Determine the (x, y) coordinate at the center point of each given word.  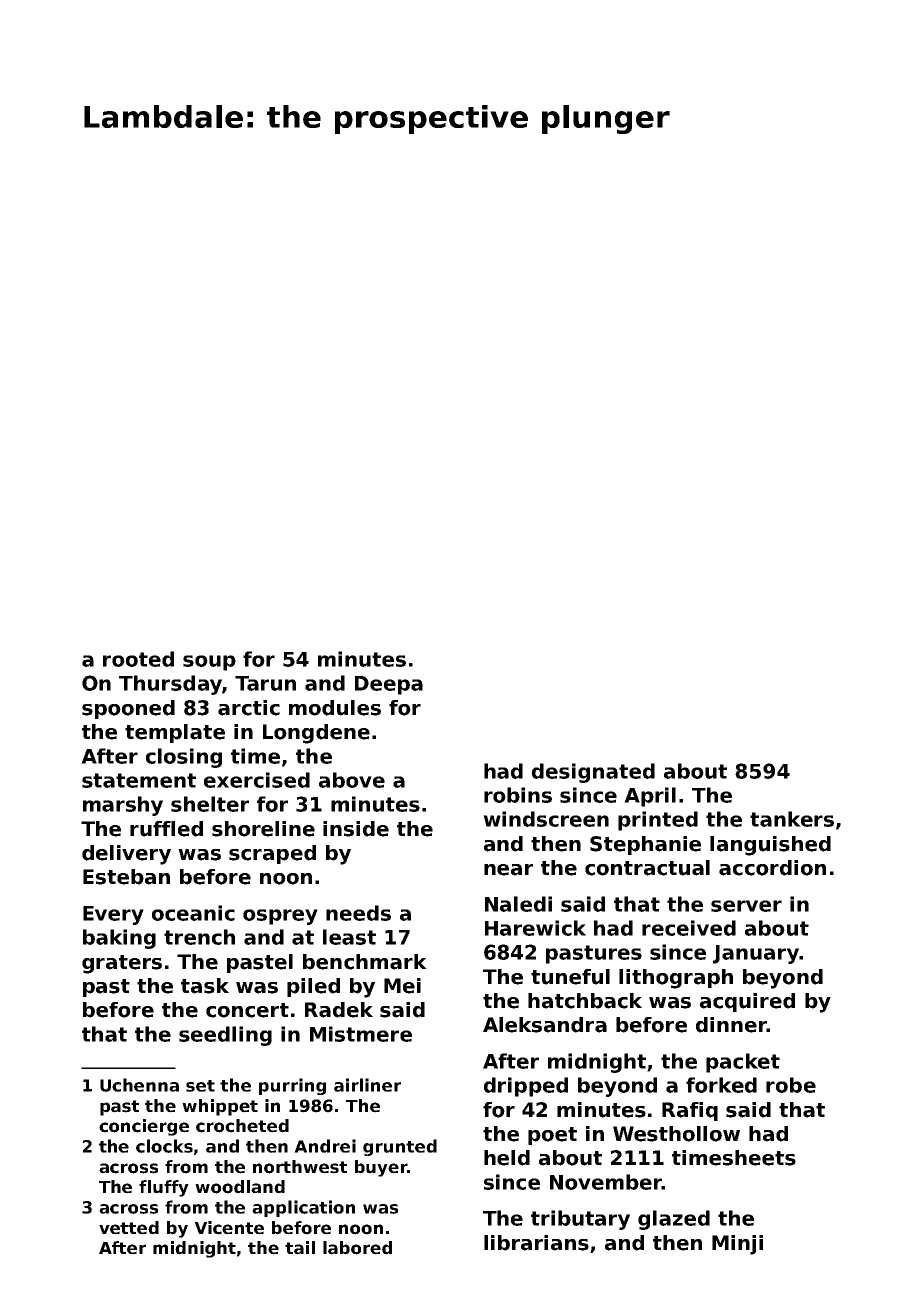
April (650, 797)
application (303, 1208)
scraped (272, 854)
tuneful (570, 977)
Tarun (265, 683)
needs (358, 913)
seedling (225, 1036)
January (756, 954)
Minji (737, 1245)
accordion (772, 868)
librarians (536, 1243)
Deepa (389, 685)
